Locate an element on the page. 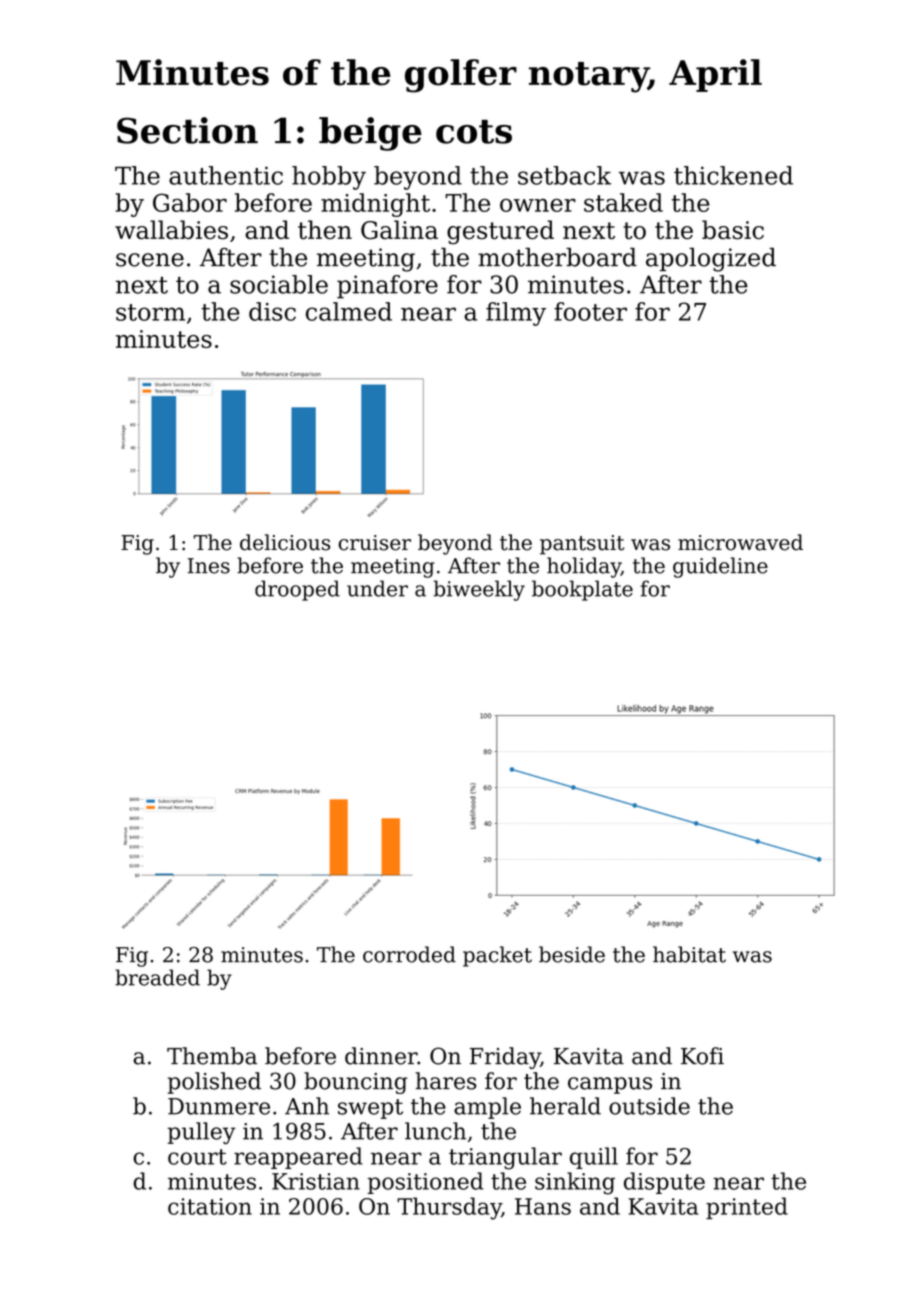  citation is located at coordinates (210, 1206).
